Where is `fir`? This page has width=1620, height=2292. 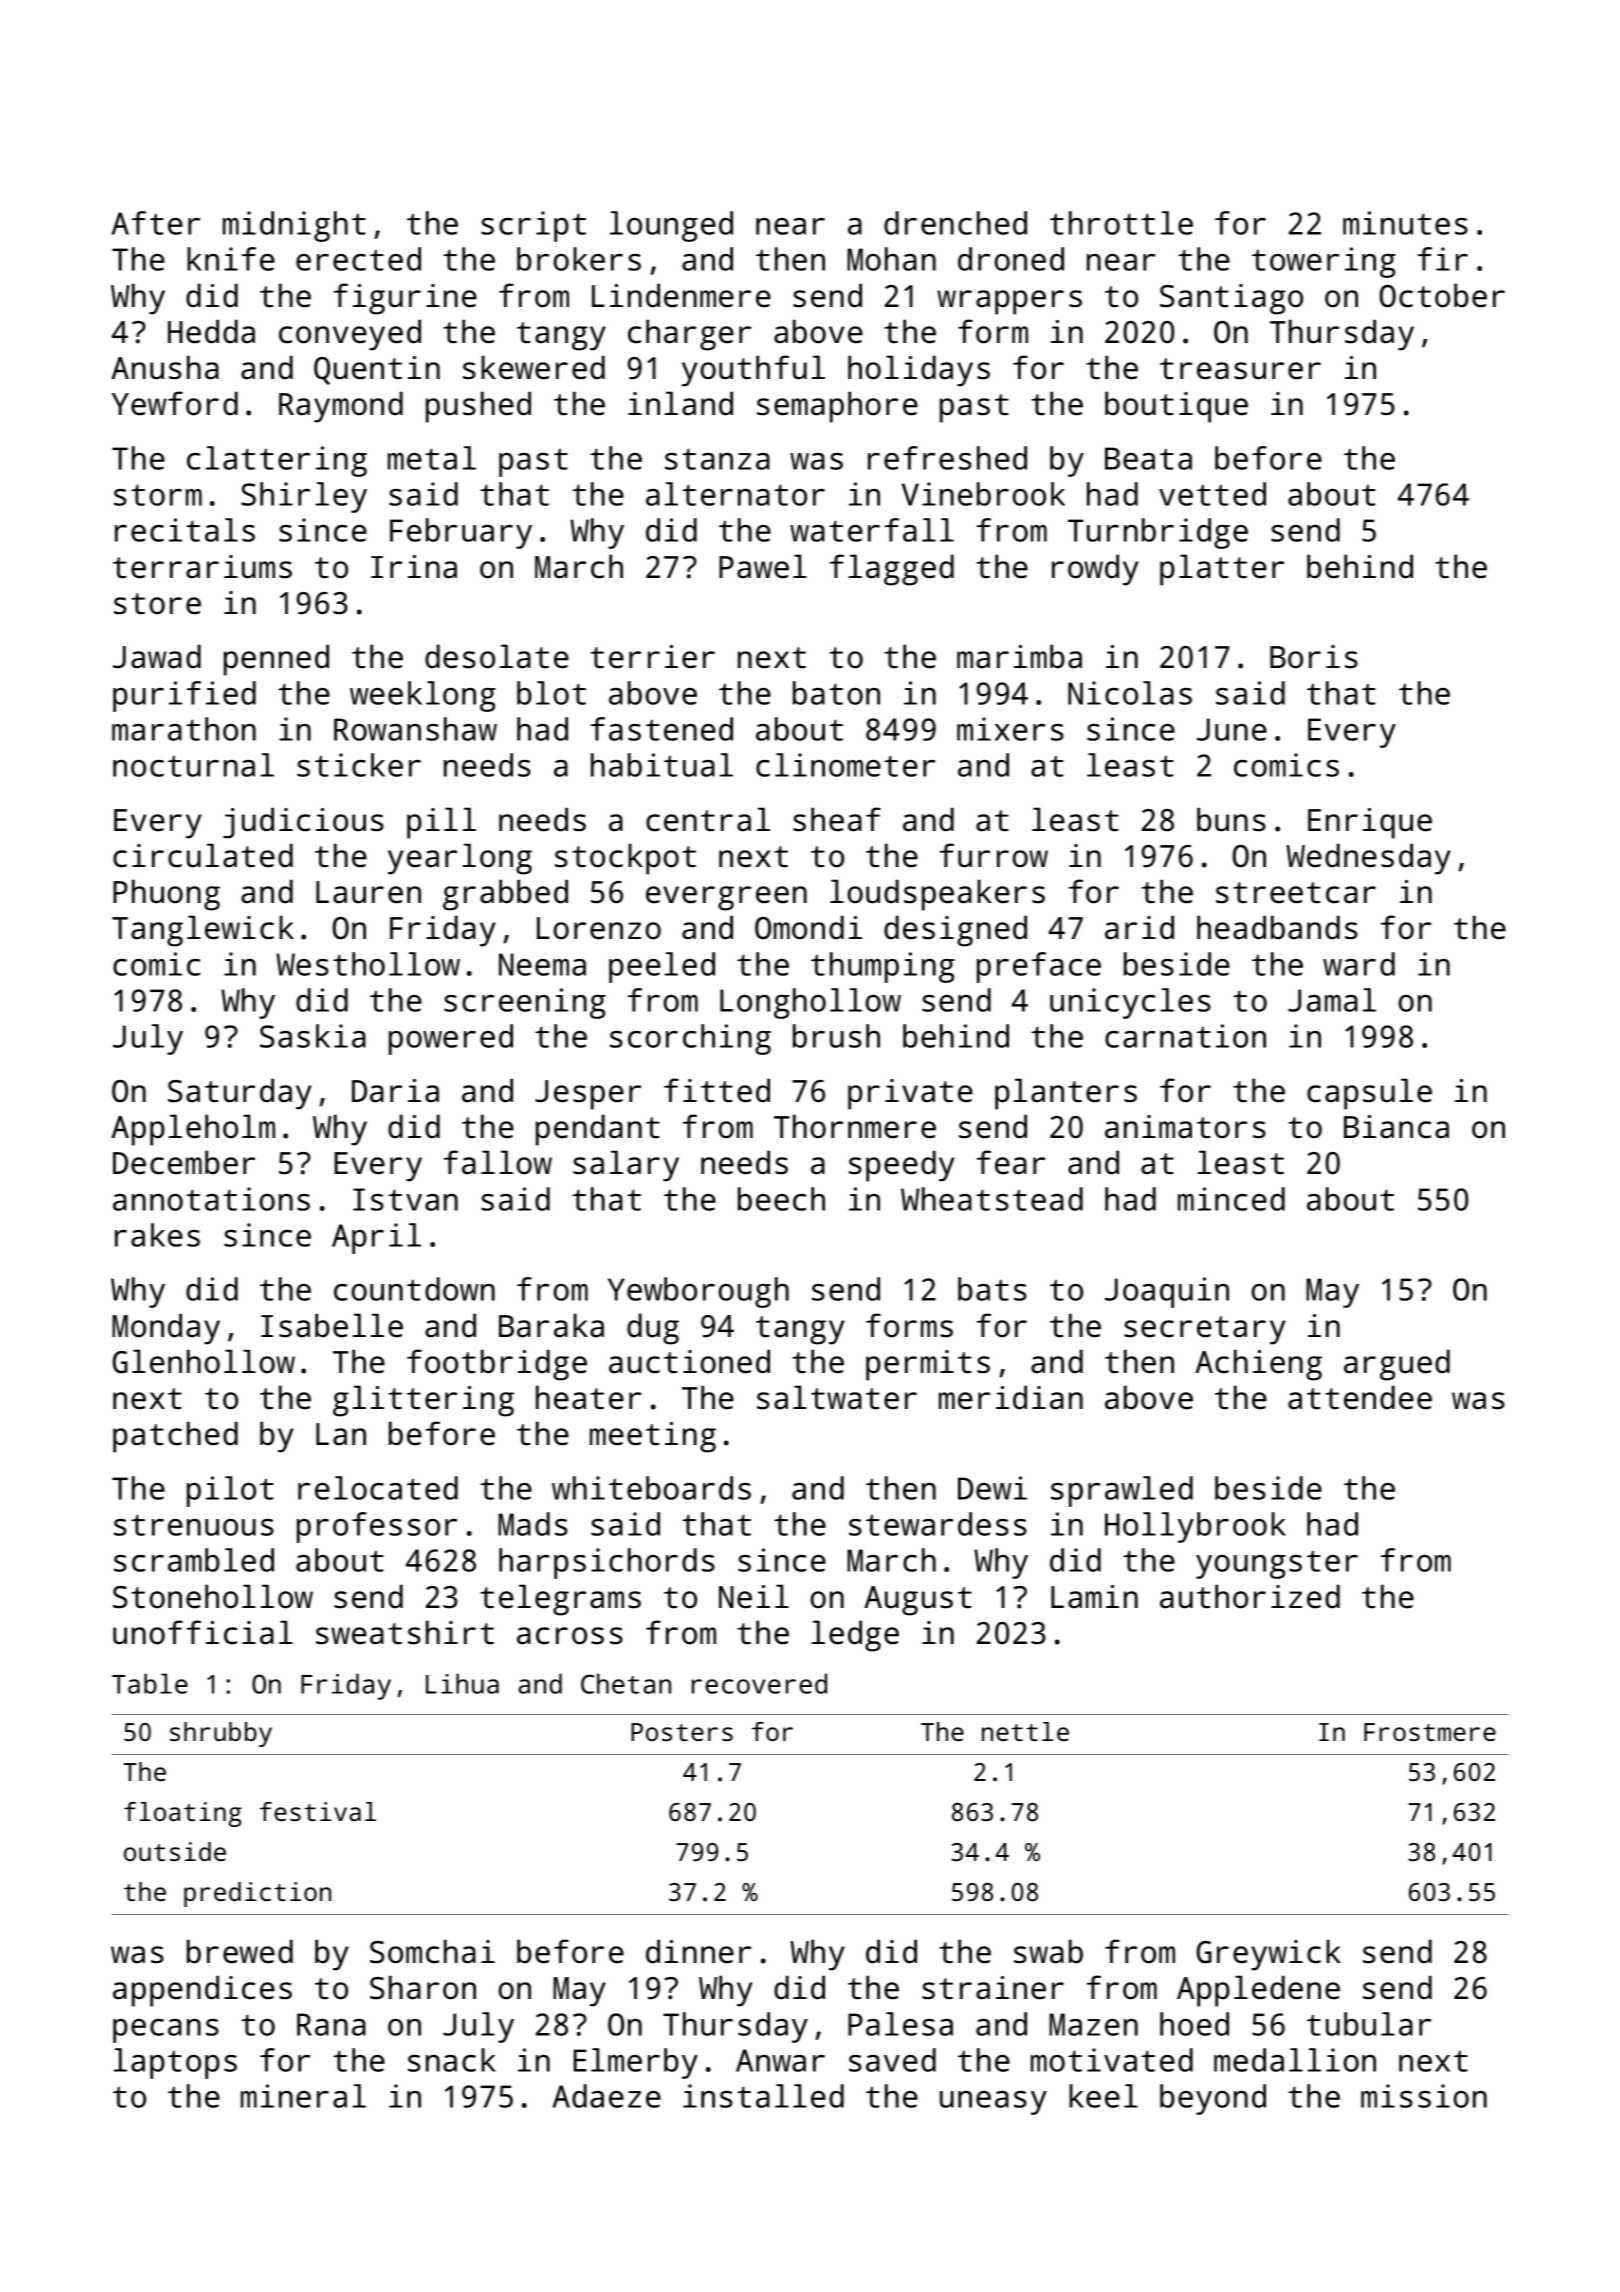
fir is located at coordinates (1443, 259).
